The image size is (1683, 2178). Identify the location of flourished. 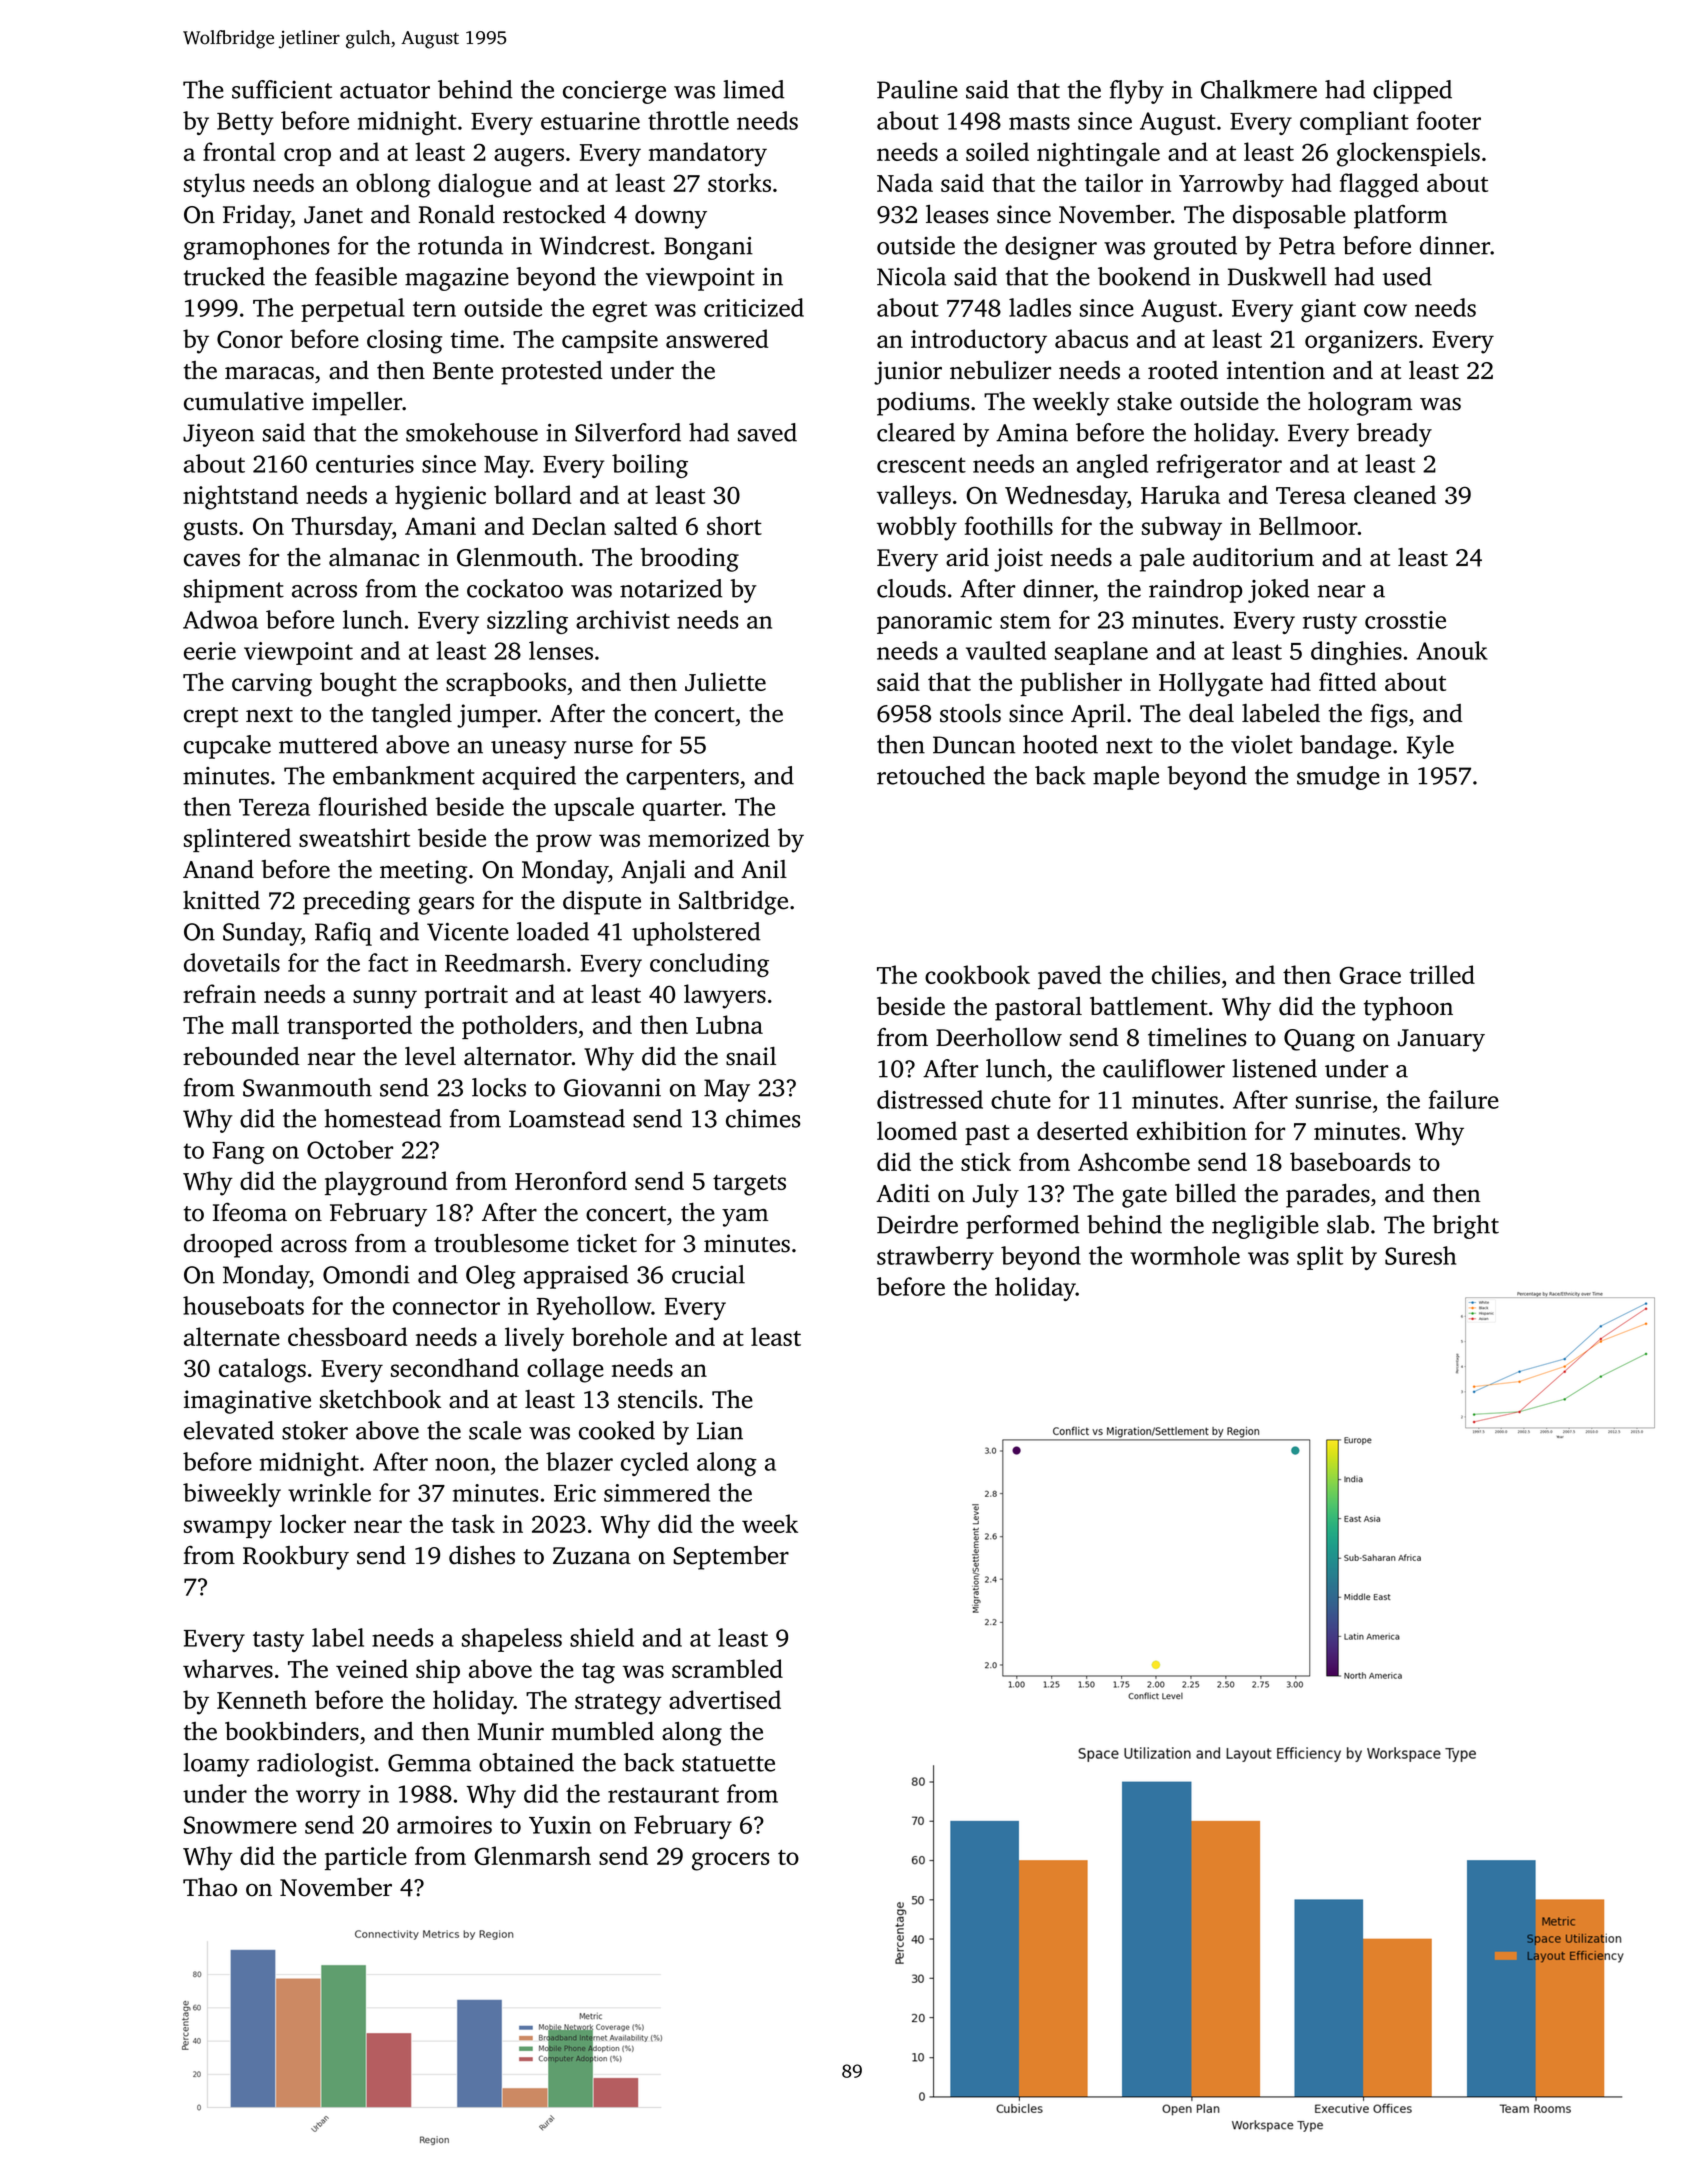
(373, 806).
